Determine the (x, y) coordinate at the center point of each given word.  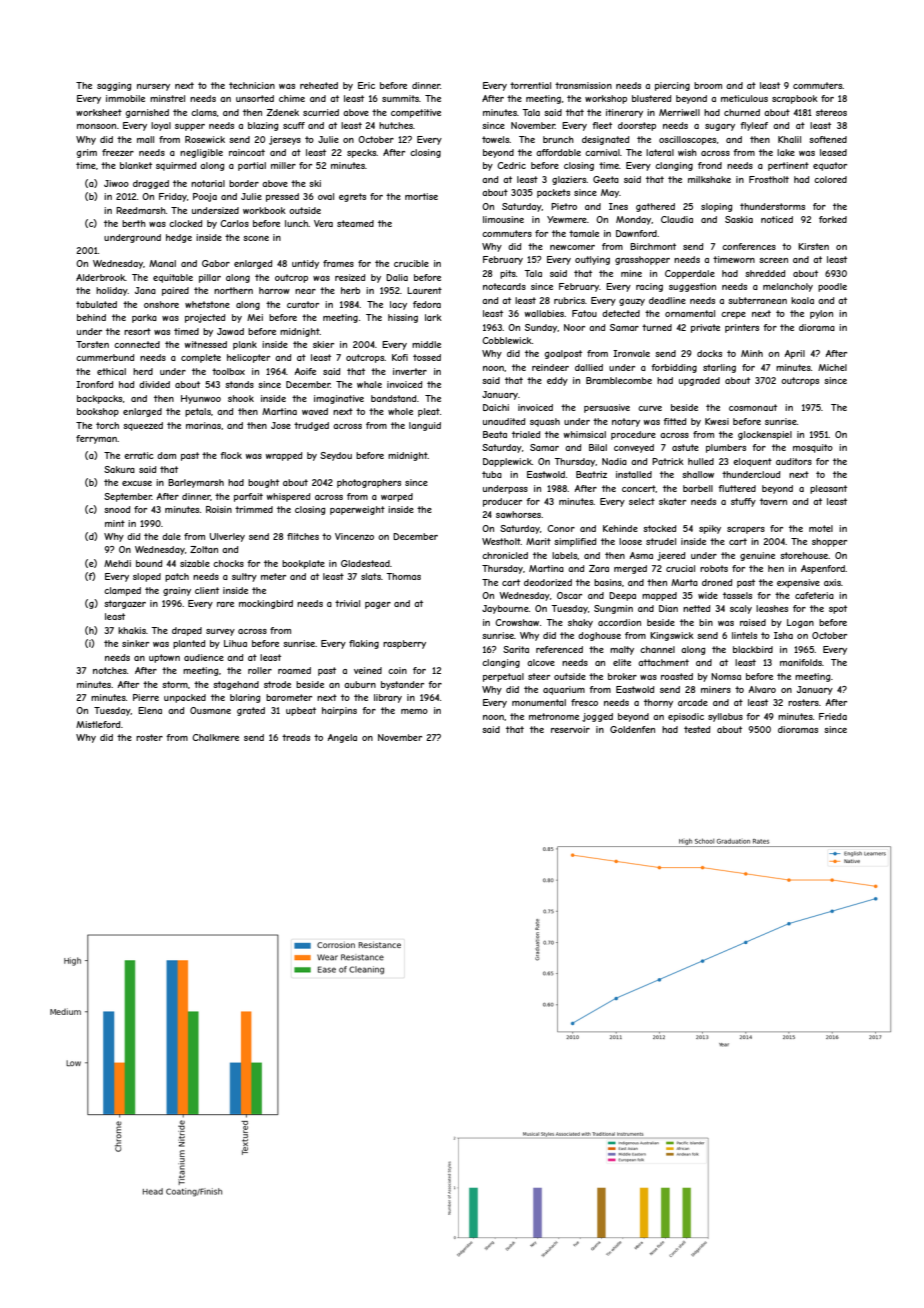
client (207, 590)
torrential (530, 85)
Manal (162, 263)
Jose (281, 425)
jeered (671, 556)
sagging (114, 86)
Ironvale (631, 353)
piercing (672, 86)
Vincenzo (354, 536)
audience (204, 657)
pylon (821, 314)
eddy (557, 381)
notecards (504, 286)
